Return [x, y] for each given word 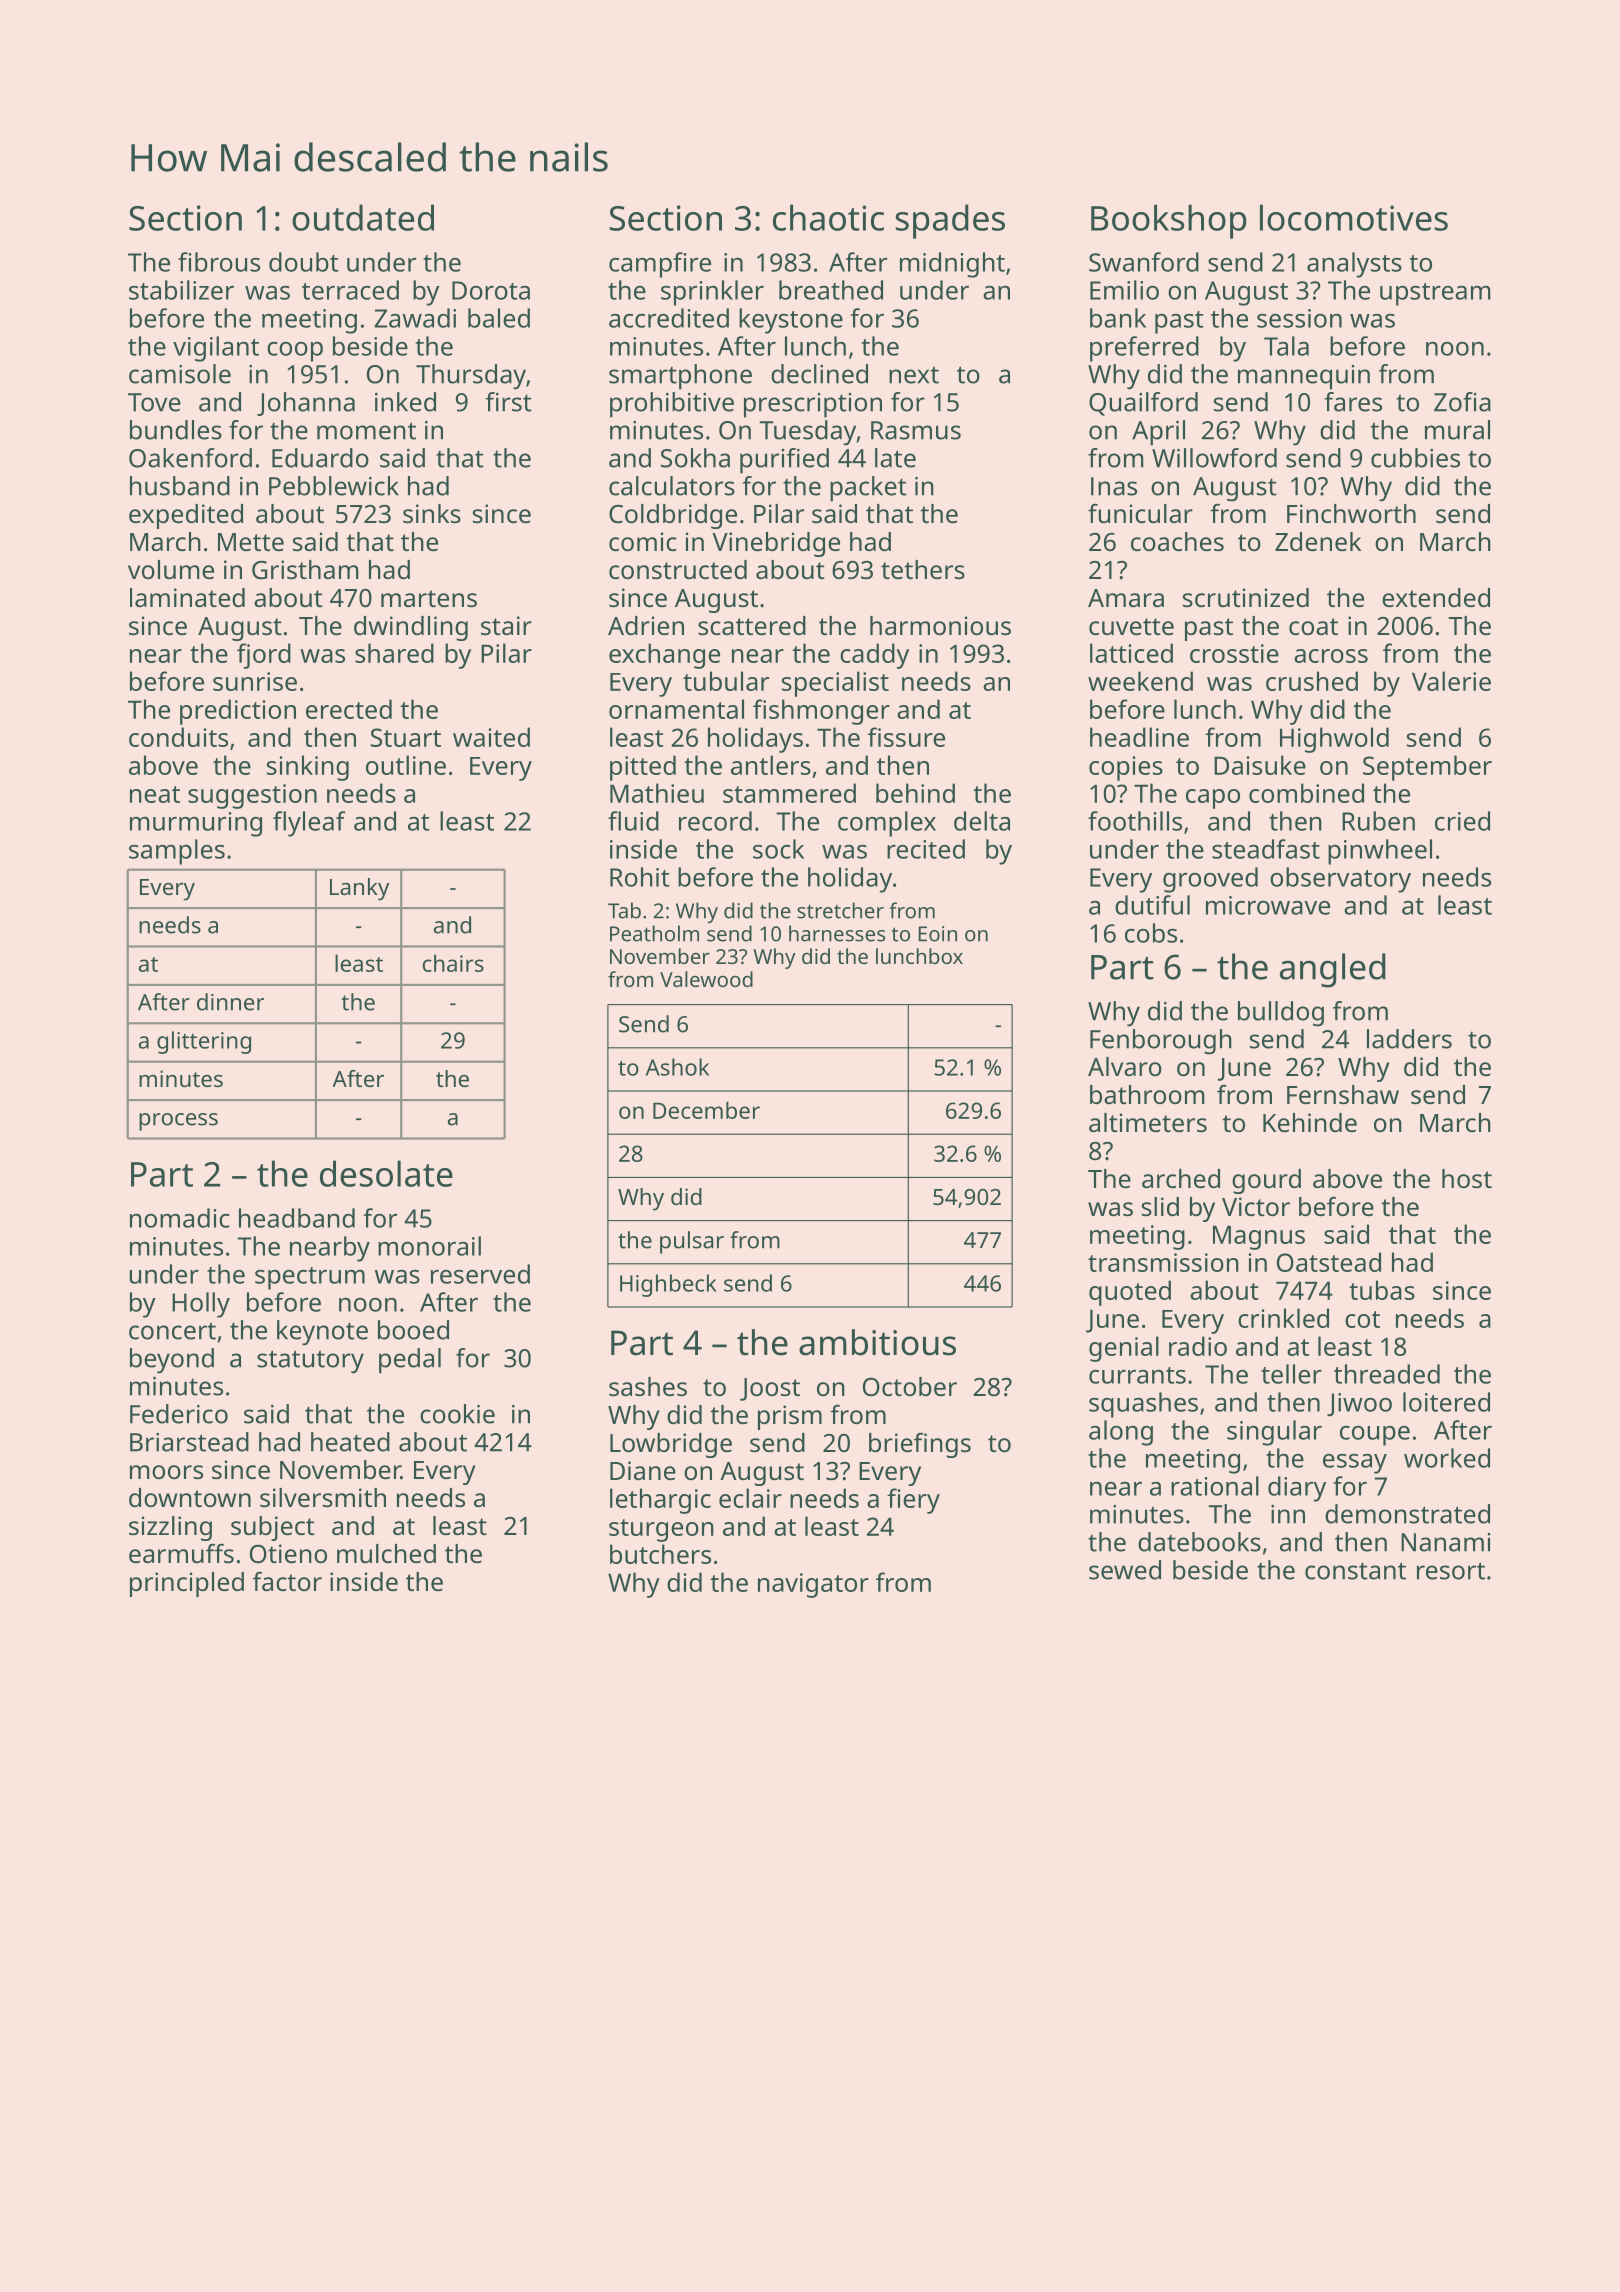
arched [1181, 1178]
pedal [410, 1361]
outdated [363, 217]
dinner [230, 1002]
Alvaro [1125, 1066]
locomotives [1354, 217]
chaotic [828, 217]
